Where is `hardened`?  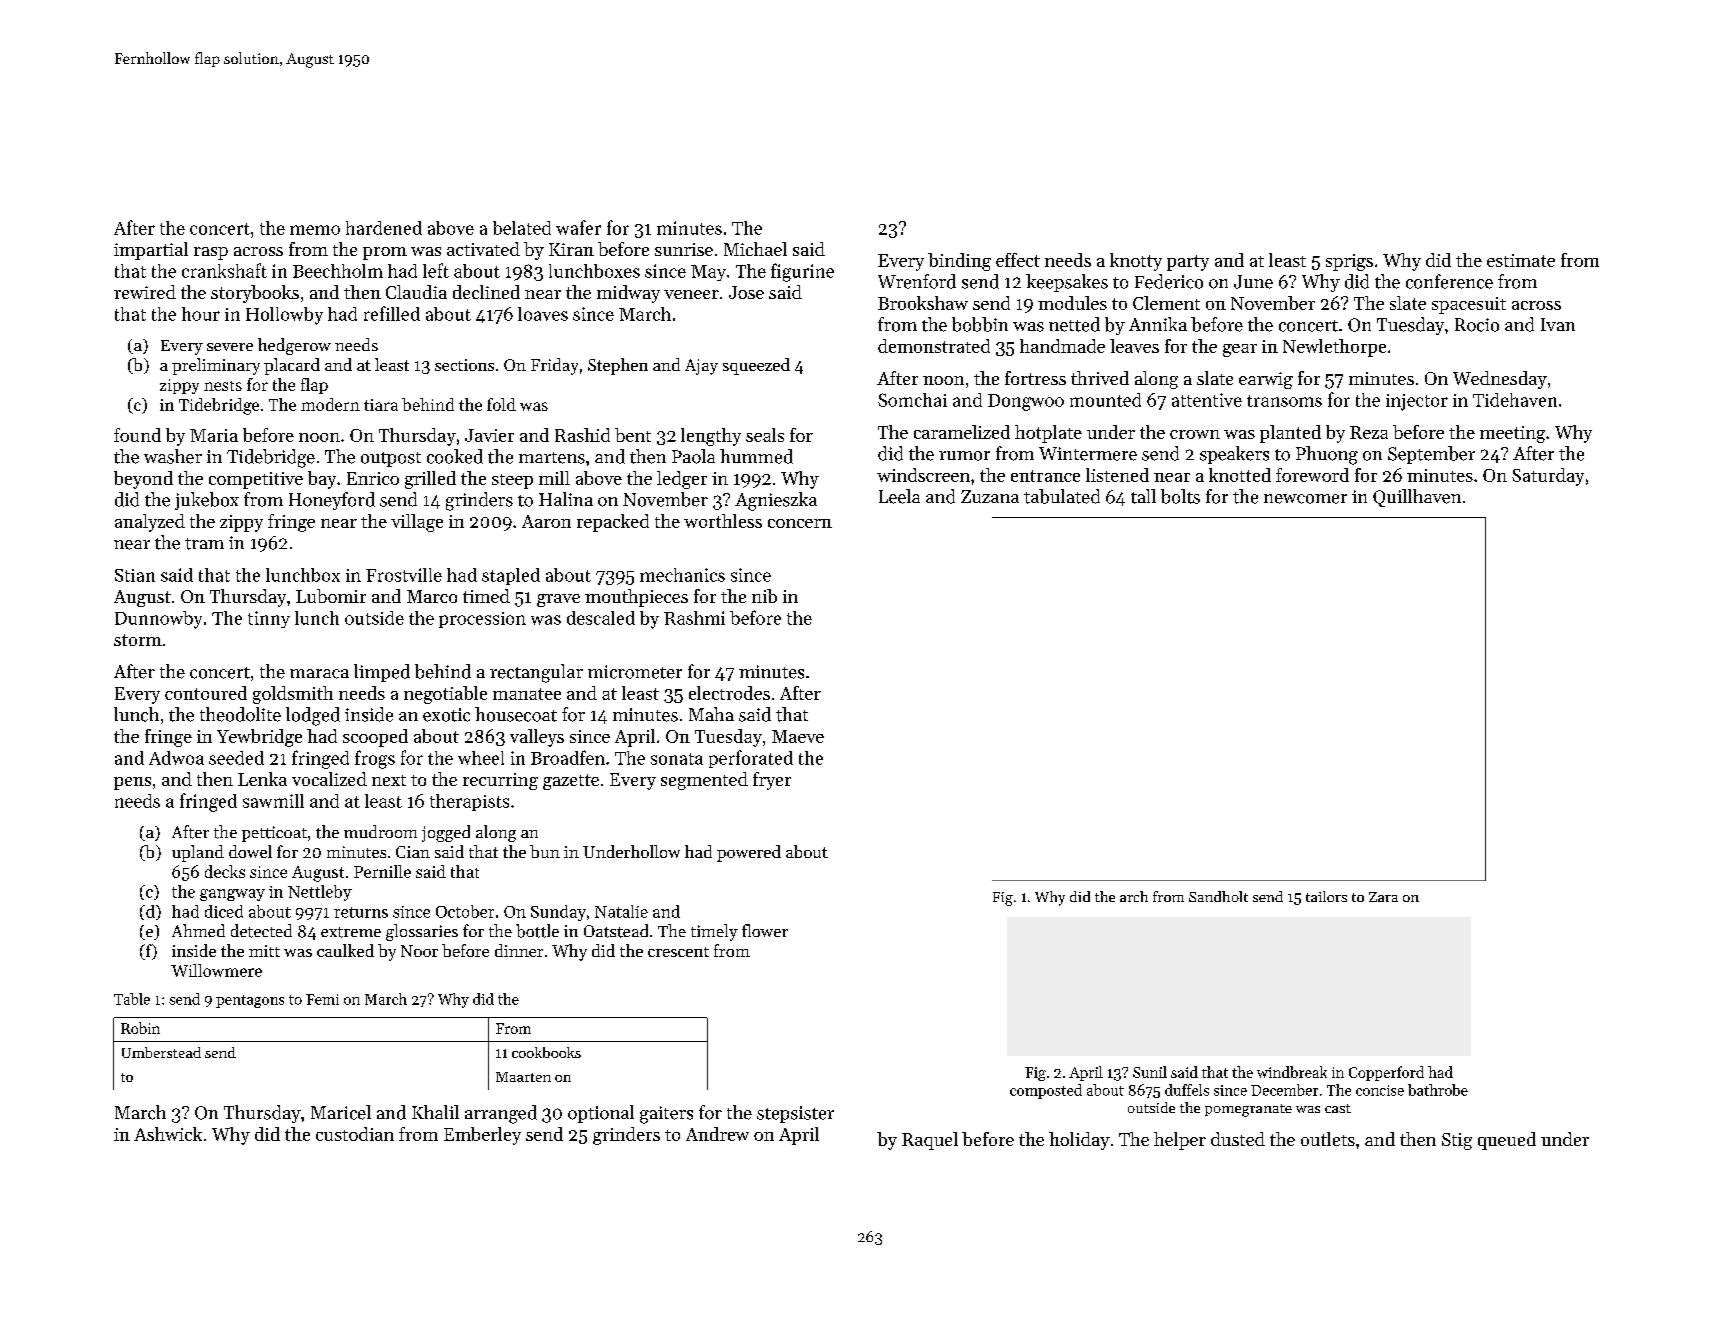
hardened is located at coordinates (384, 228).
